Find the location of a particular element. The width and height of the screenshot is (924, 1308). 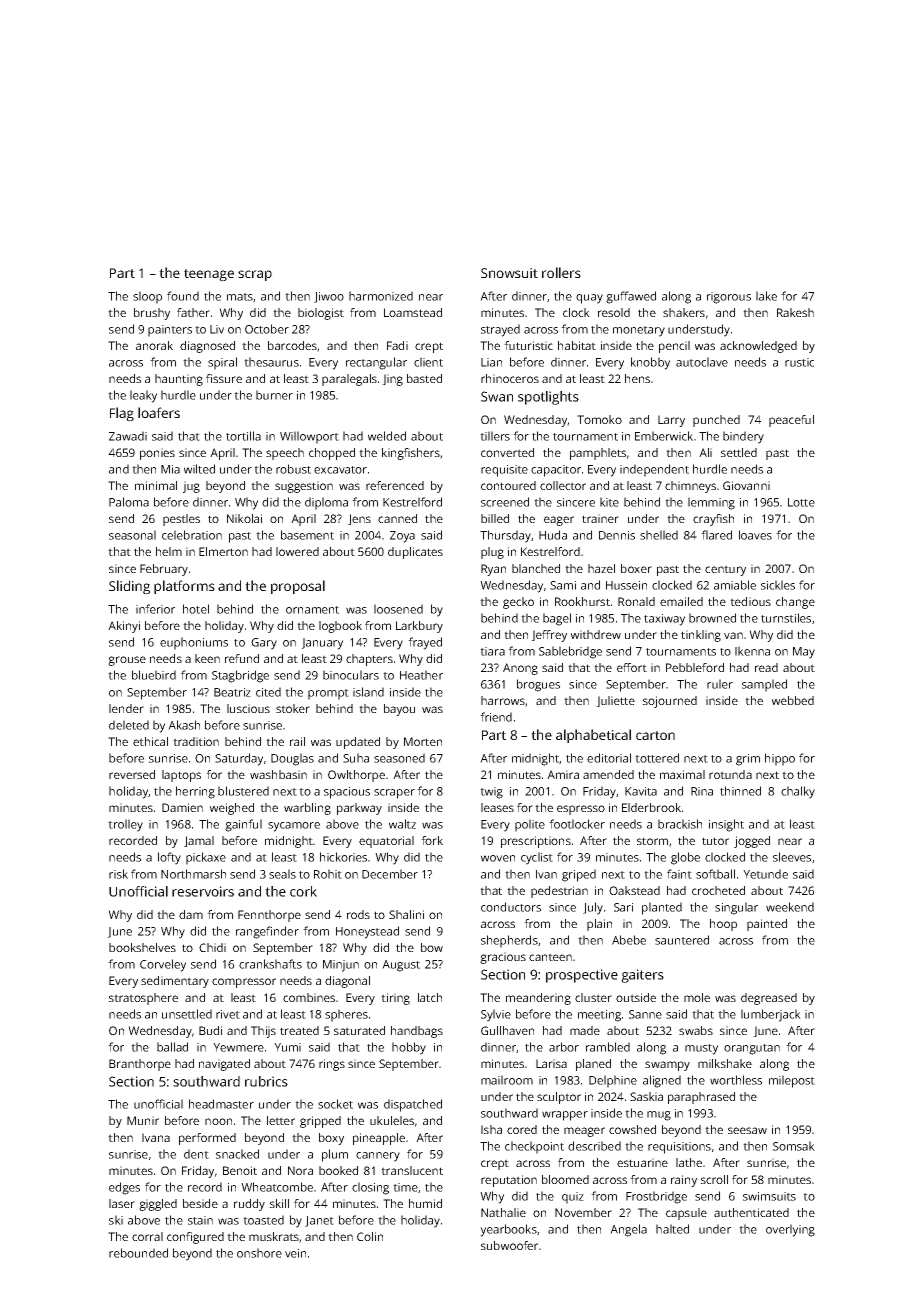

performed is located at coordinates (207, 1139).
